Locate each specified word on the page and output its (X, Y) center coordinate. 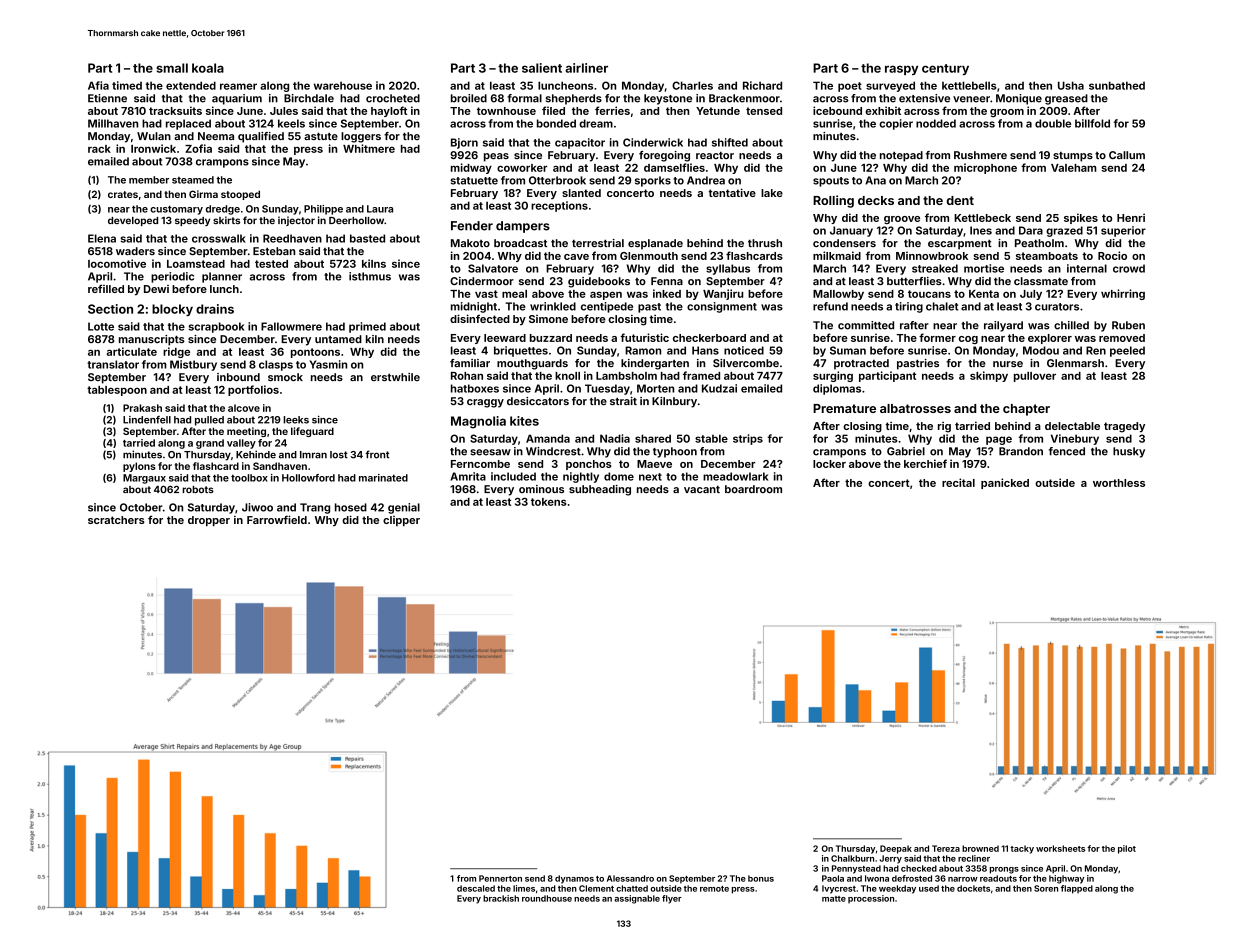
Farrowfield (277, 519)
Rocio (1112, 255)
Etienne (107, 98)
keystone (668, 99)
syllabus (728, 269)
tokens (548, 502)
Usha (1071, 85)
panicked (1005, 483)
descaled (476, 888)
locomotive (117, 263)
